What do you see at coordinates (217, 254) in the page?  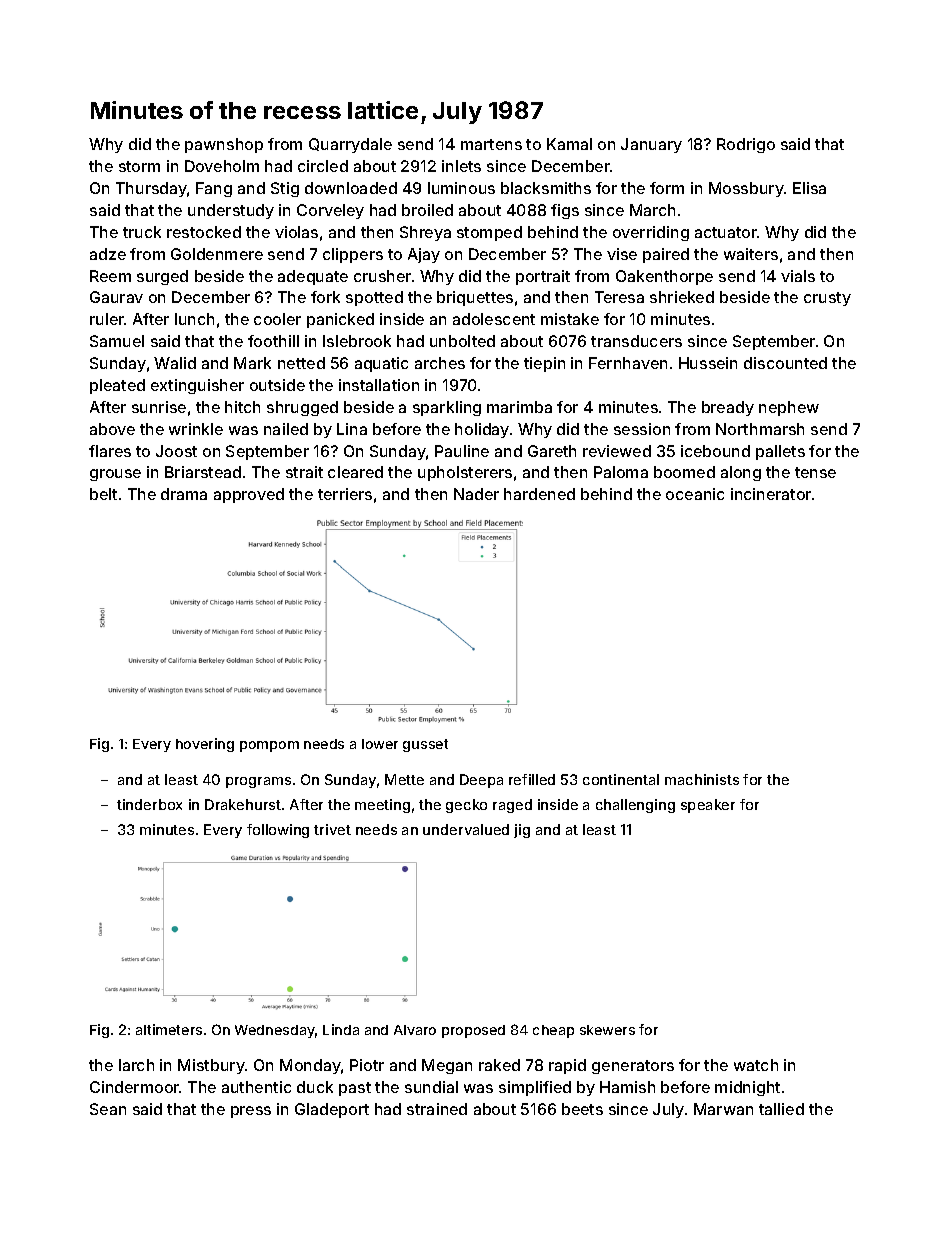 I see `Goldenmere` at bounding box center [217, 254].
